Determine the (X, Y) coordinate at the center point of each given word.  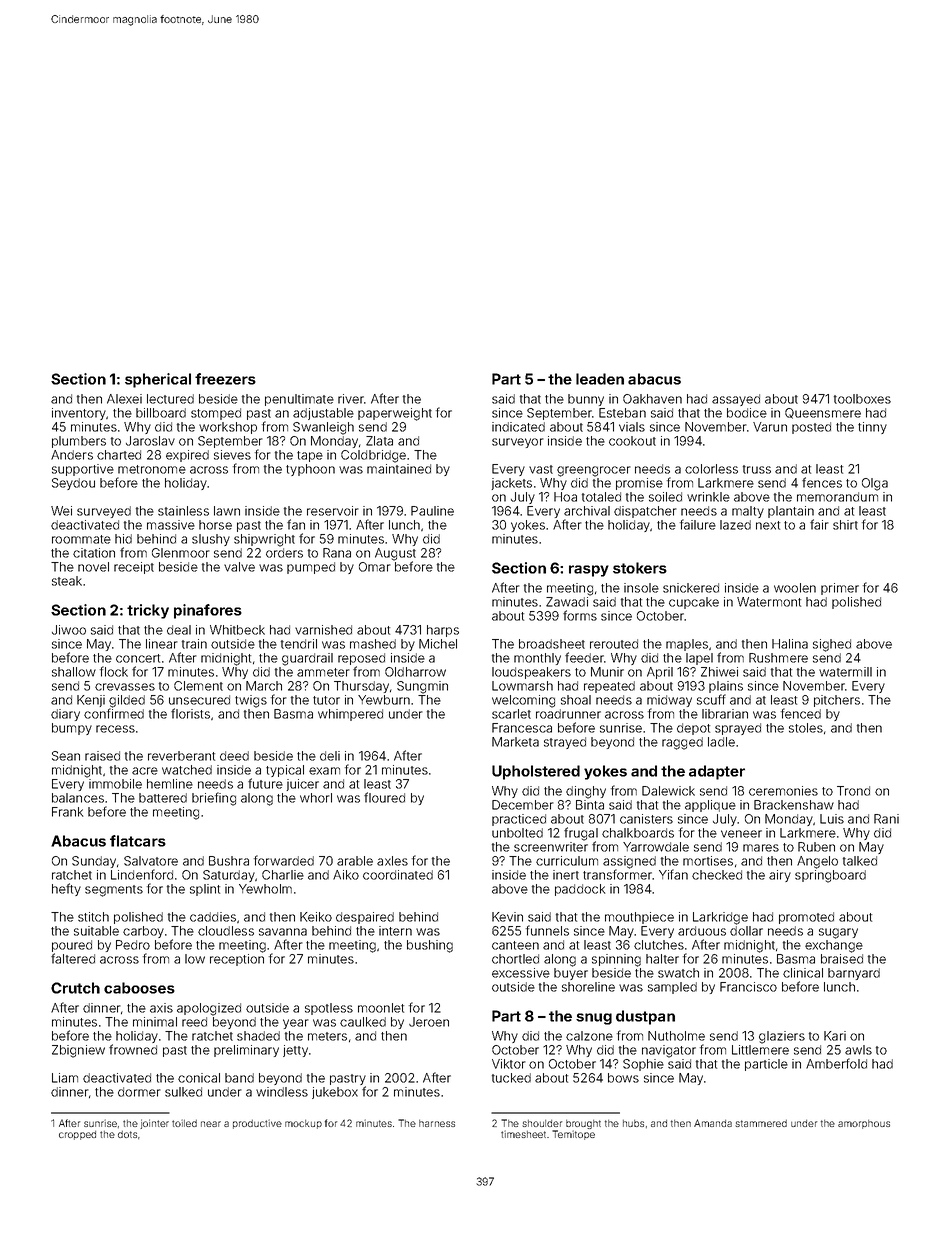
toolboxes (862, 399)
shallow (74, 672)
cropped (77, 1135)
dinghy (586, 792)
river (351, 399)
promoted (806, 918)
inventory (79, 414)
